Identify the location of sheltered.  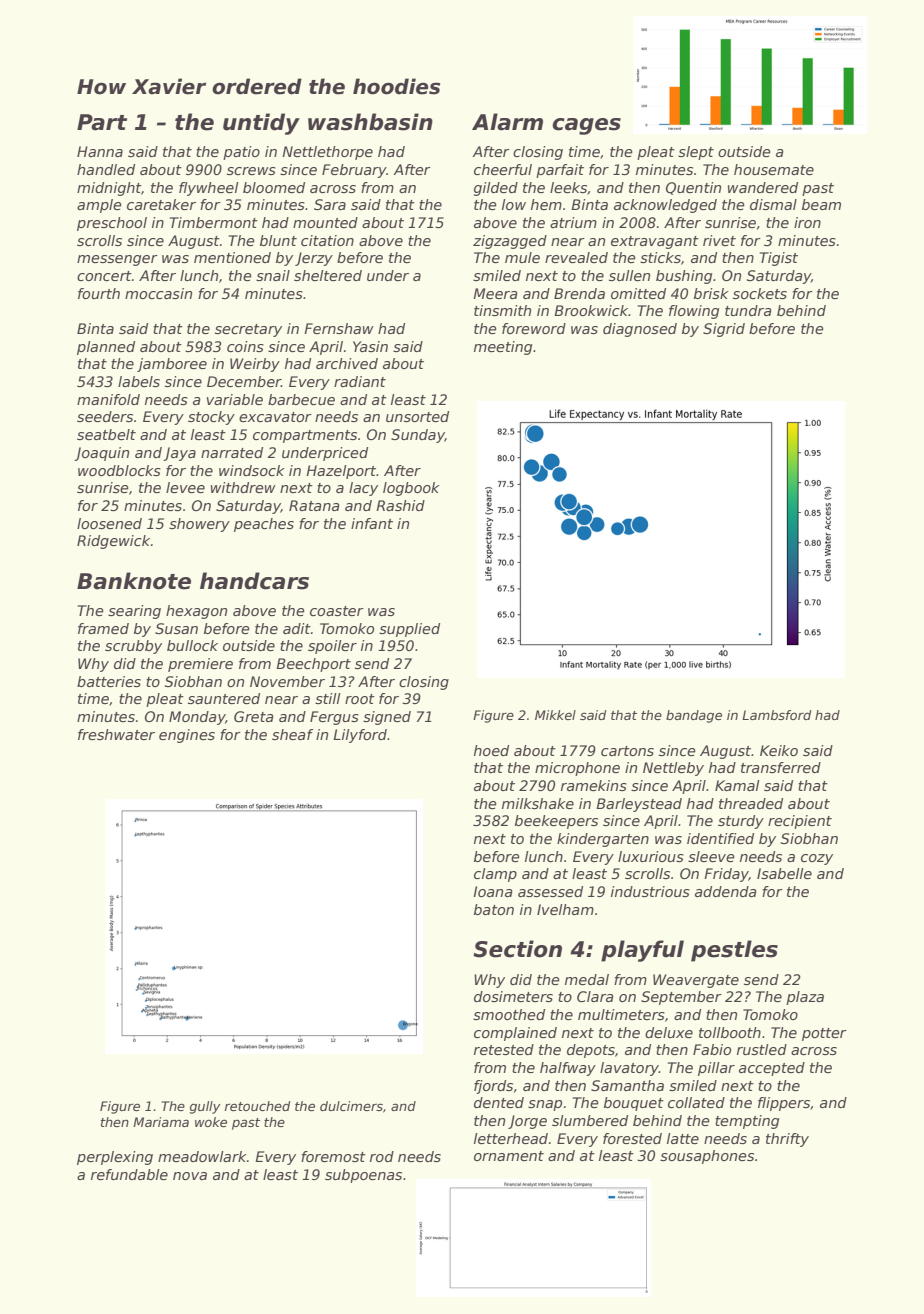
(328, 275).
